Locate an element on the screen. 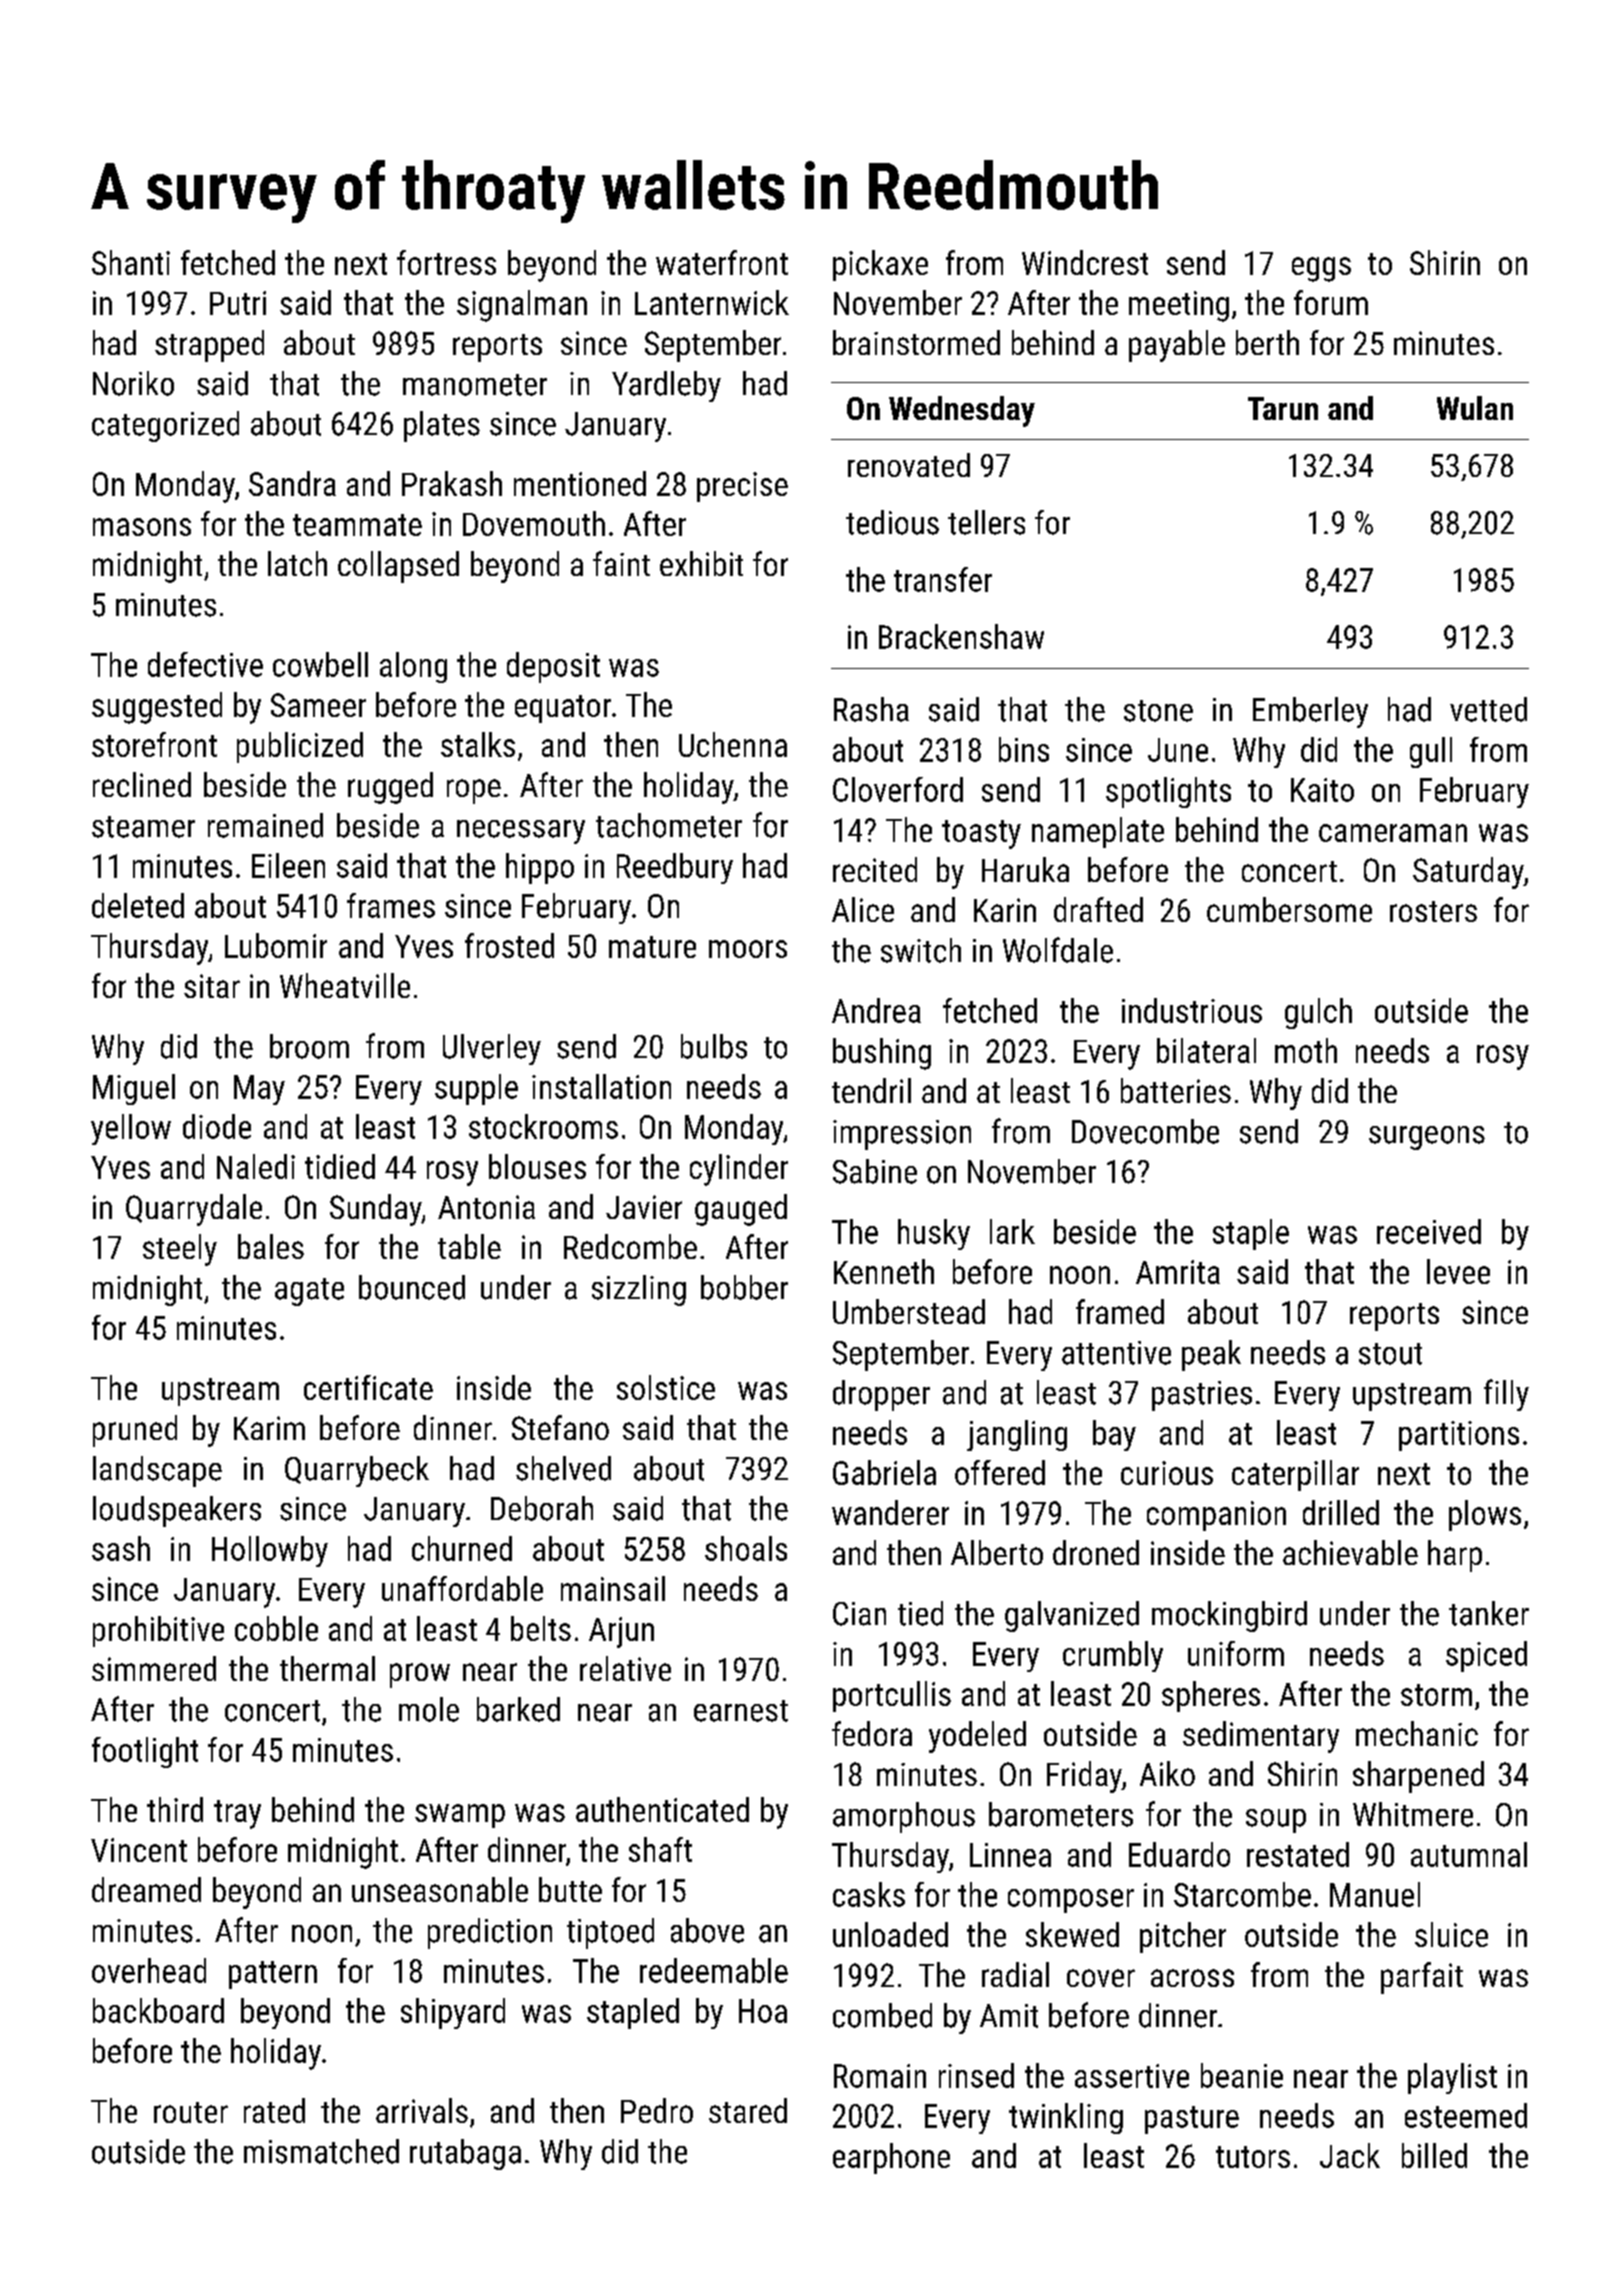 The image size is (1620, 2292). moth is located at coordinates (1306, 1050).
